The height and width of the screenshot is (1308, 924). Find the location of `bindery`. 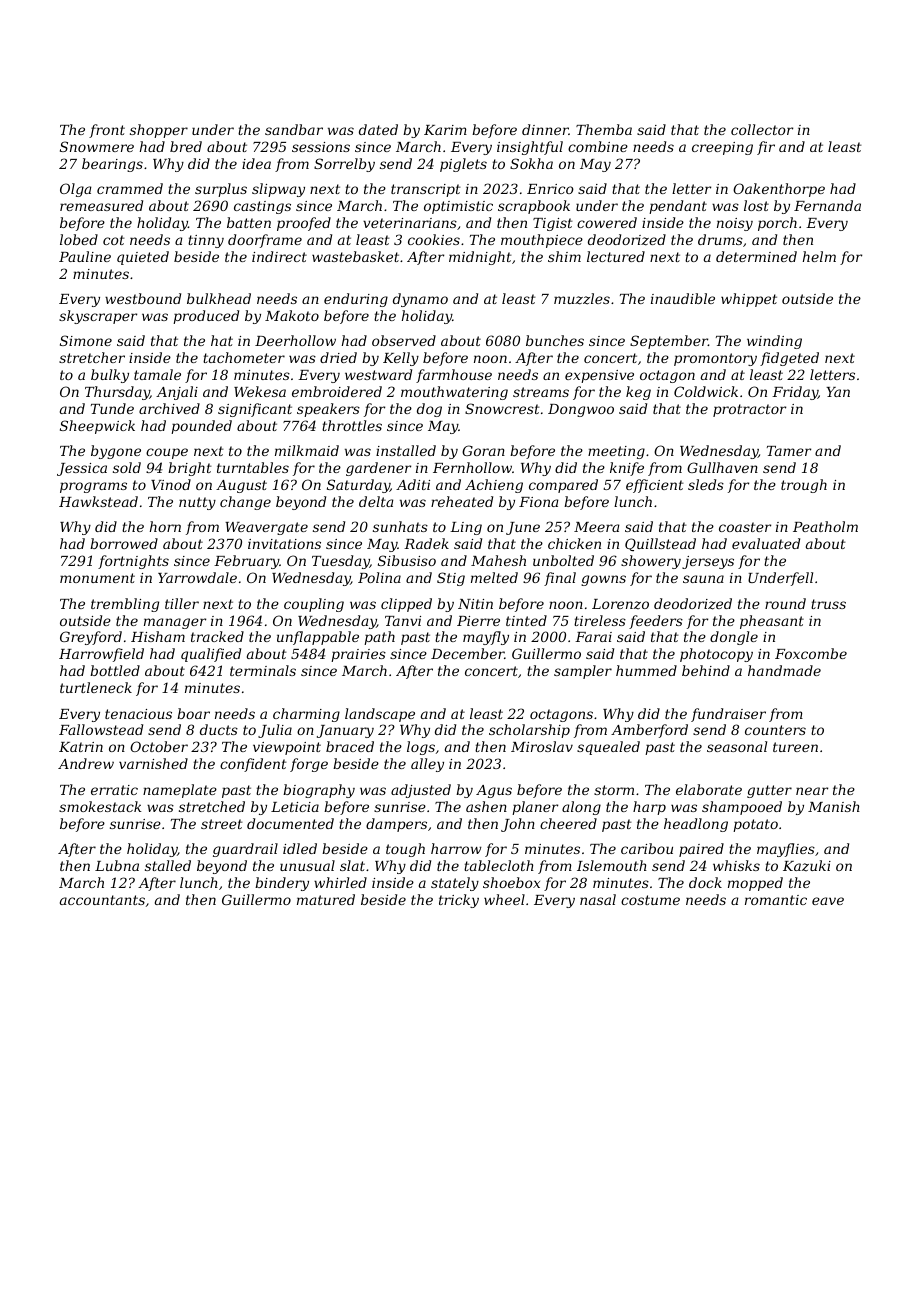

bindery is located at coordinates (282, 884).
